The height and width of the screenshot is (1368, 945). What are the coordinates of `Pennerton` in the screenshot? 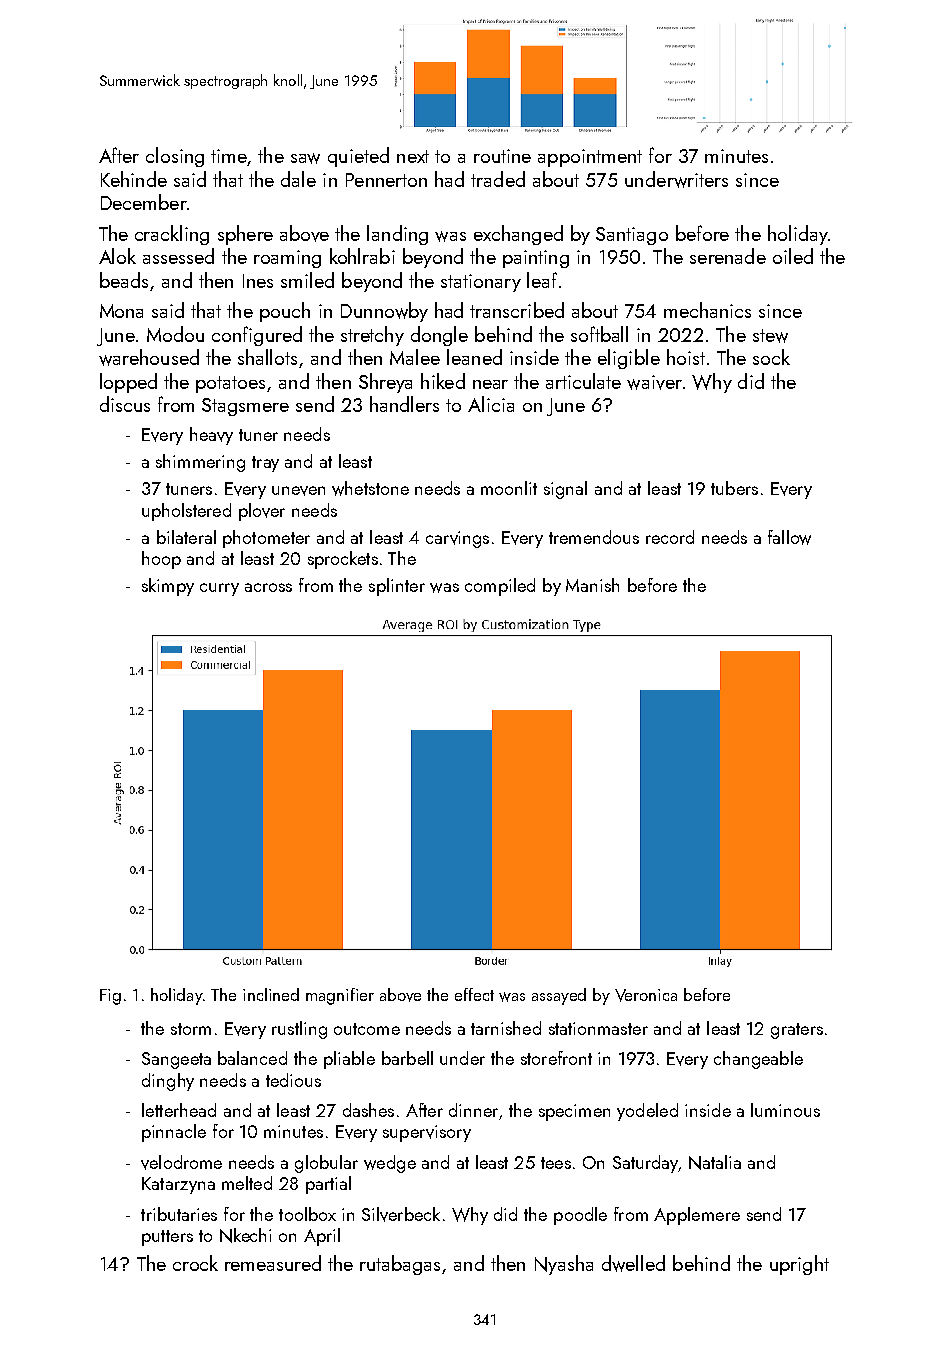 It's located at (386, 180).
